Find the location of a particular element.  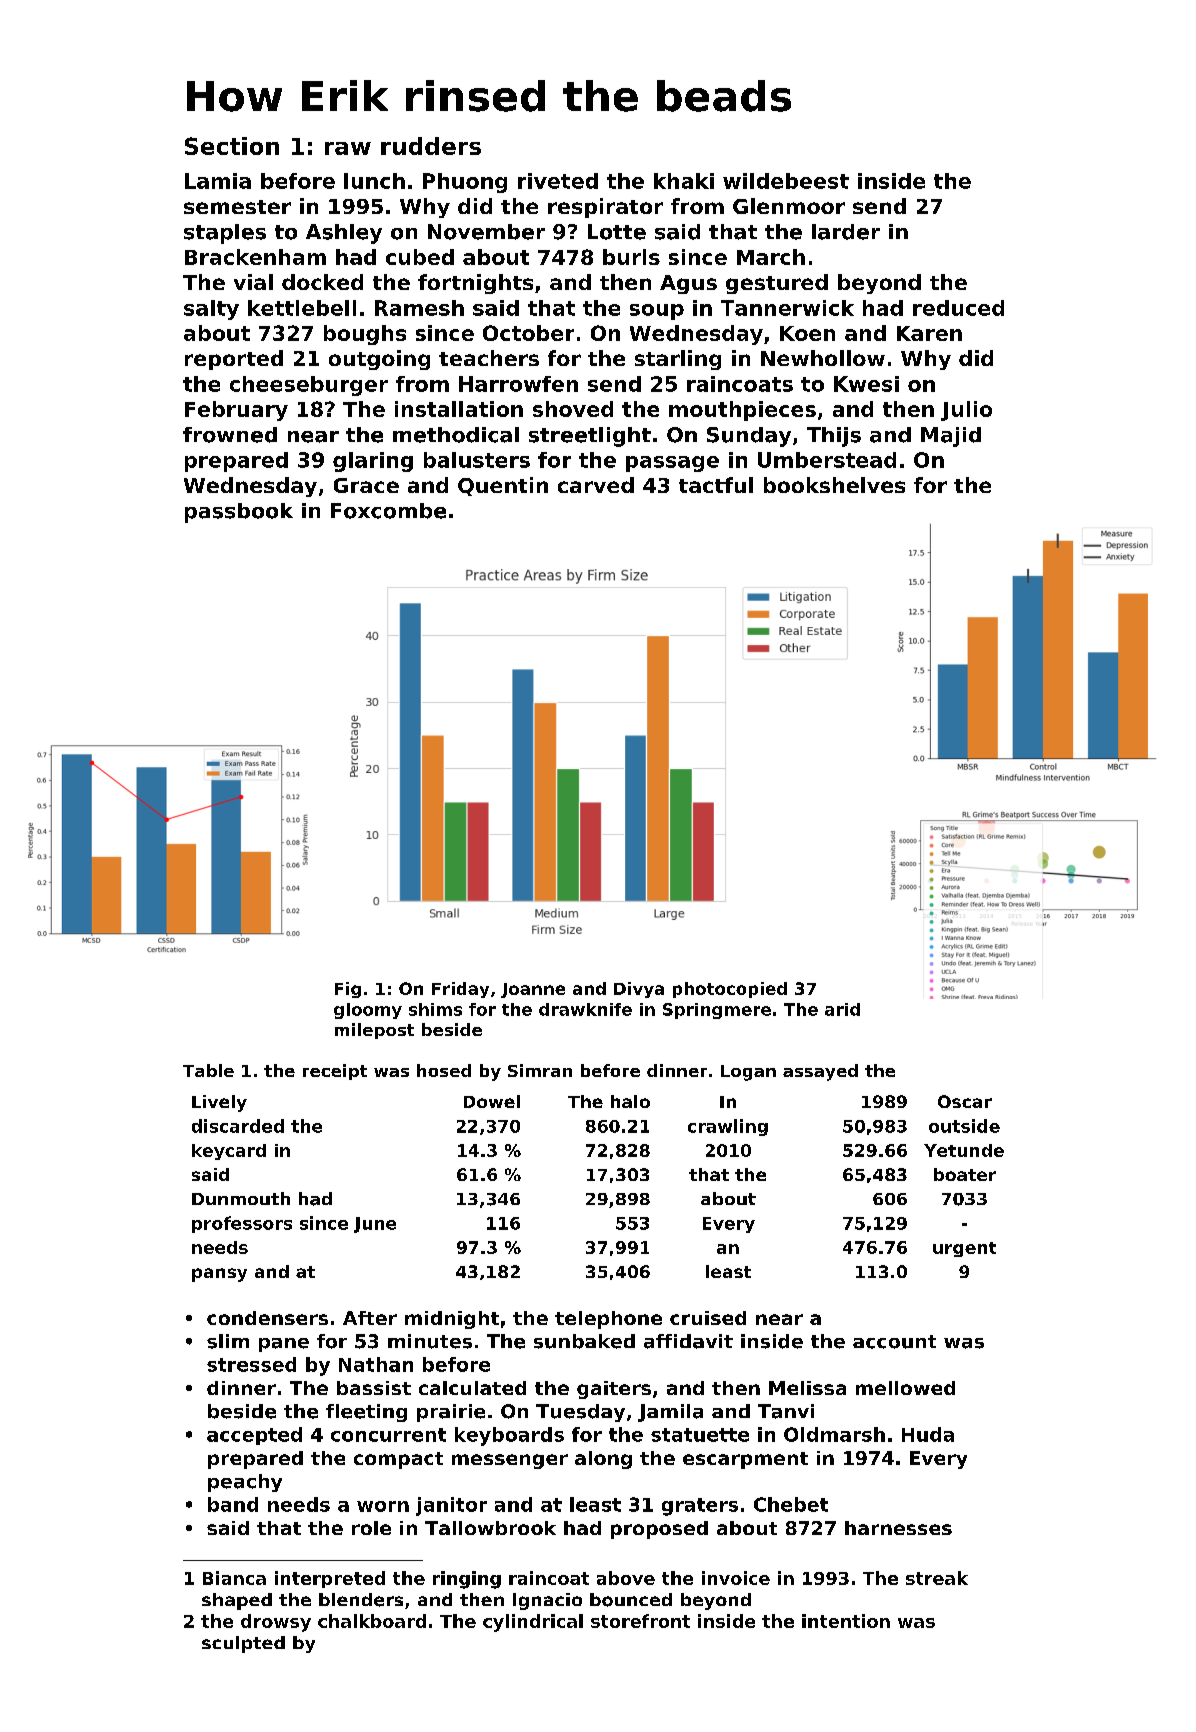

reduced is located at coordinates (958, 308).
